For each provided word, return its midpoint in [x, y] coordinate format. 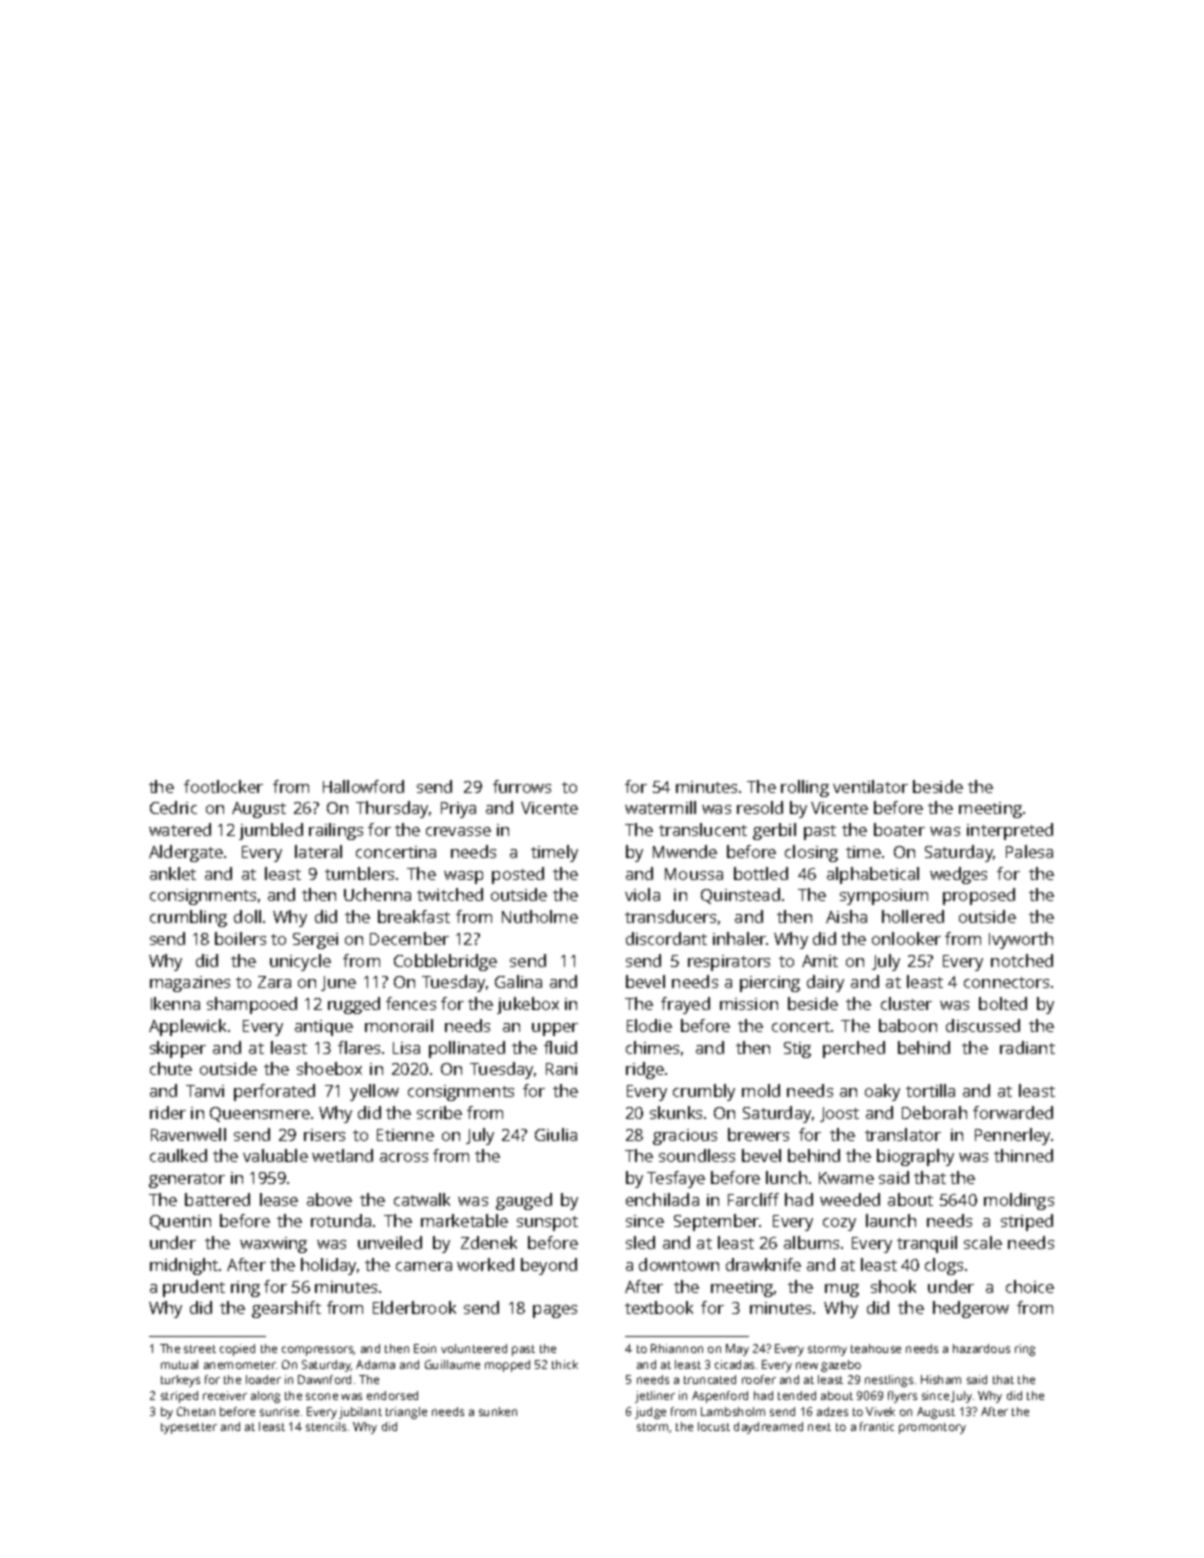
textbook [659, 1307]
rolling [805, 788]
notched [1022, 960]
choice [1030, 1286]
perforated [274, 1092]
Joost [839, 1114]
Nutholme [540, 916]
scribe [439, 1112]
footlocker [223, 786]
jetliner [655, 1397]
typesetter [189, 1428]
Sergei [315, 941]
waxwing [273, 1245]
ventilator [870, 786]
